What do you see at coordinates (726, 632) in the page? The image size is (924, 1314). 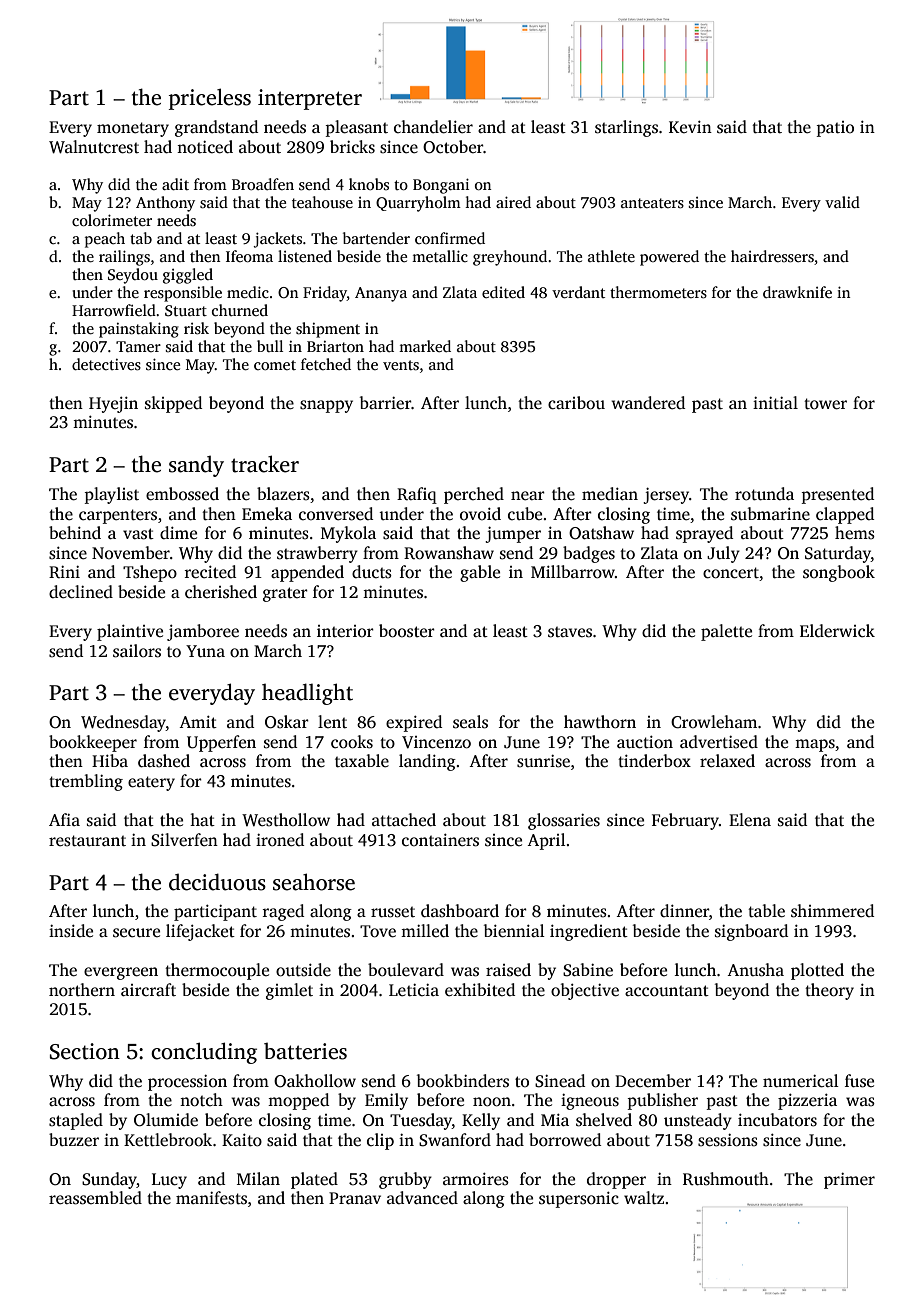 I see `palette` at bounding box center [726, 632].
